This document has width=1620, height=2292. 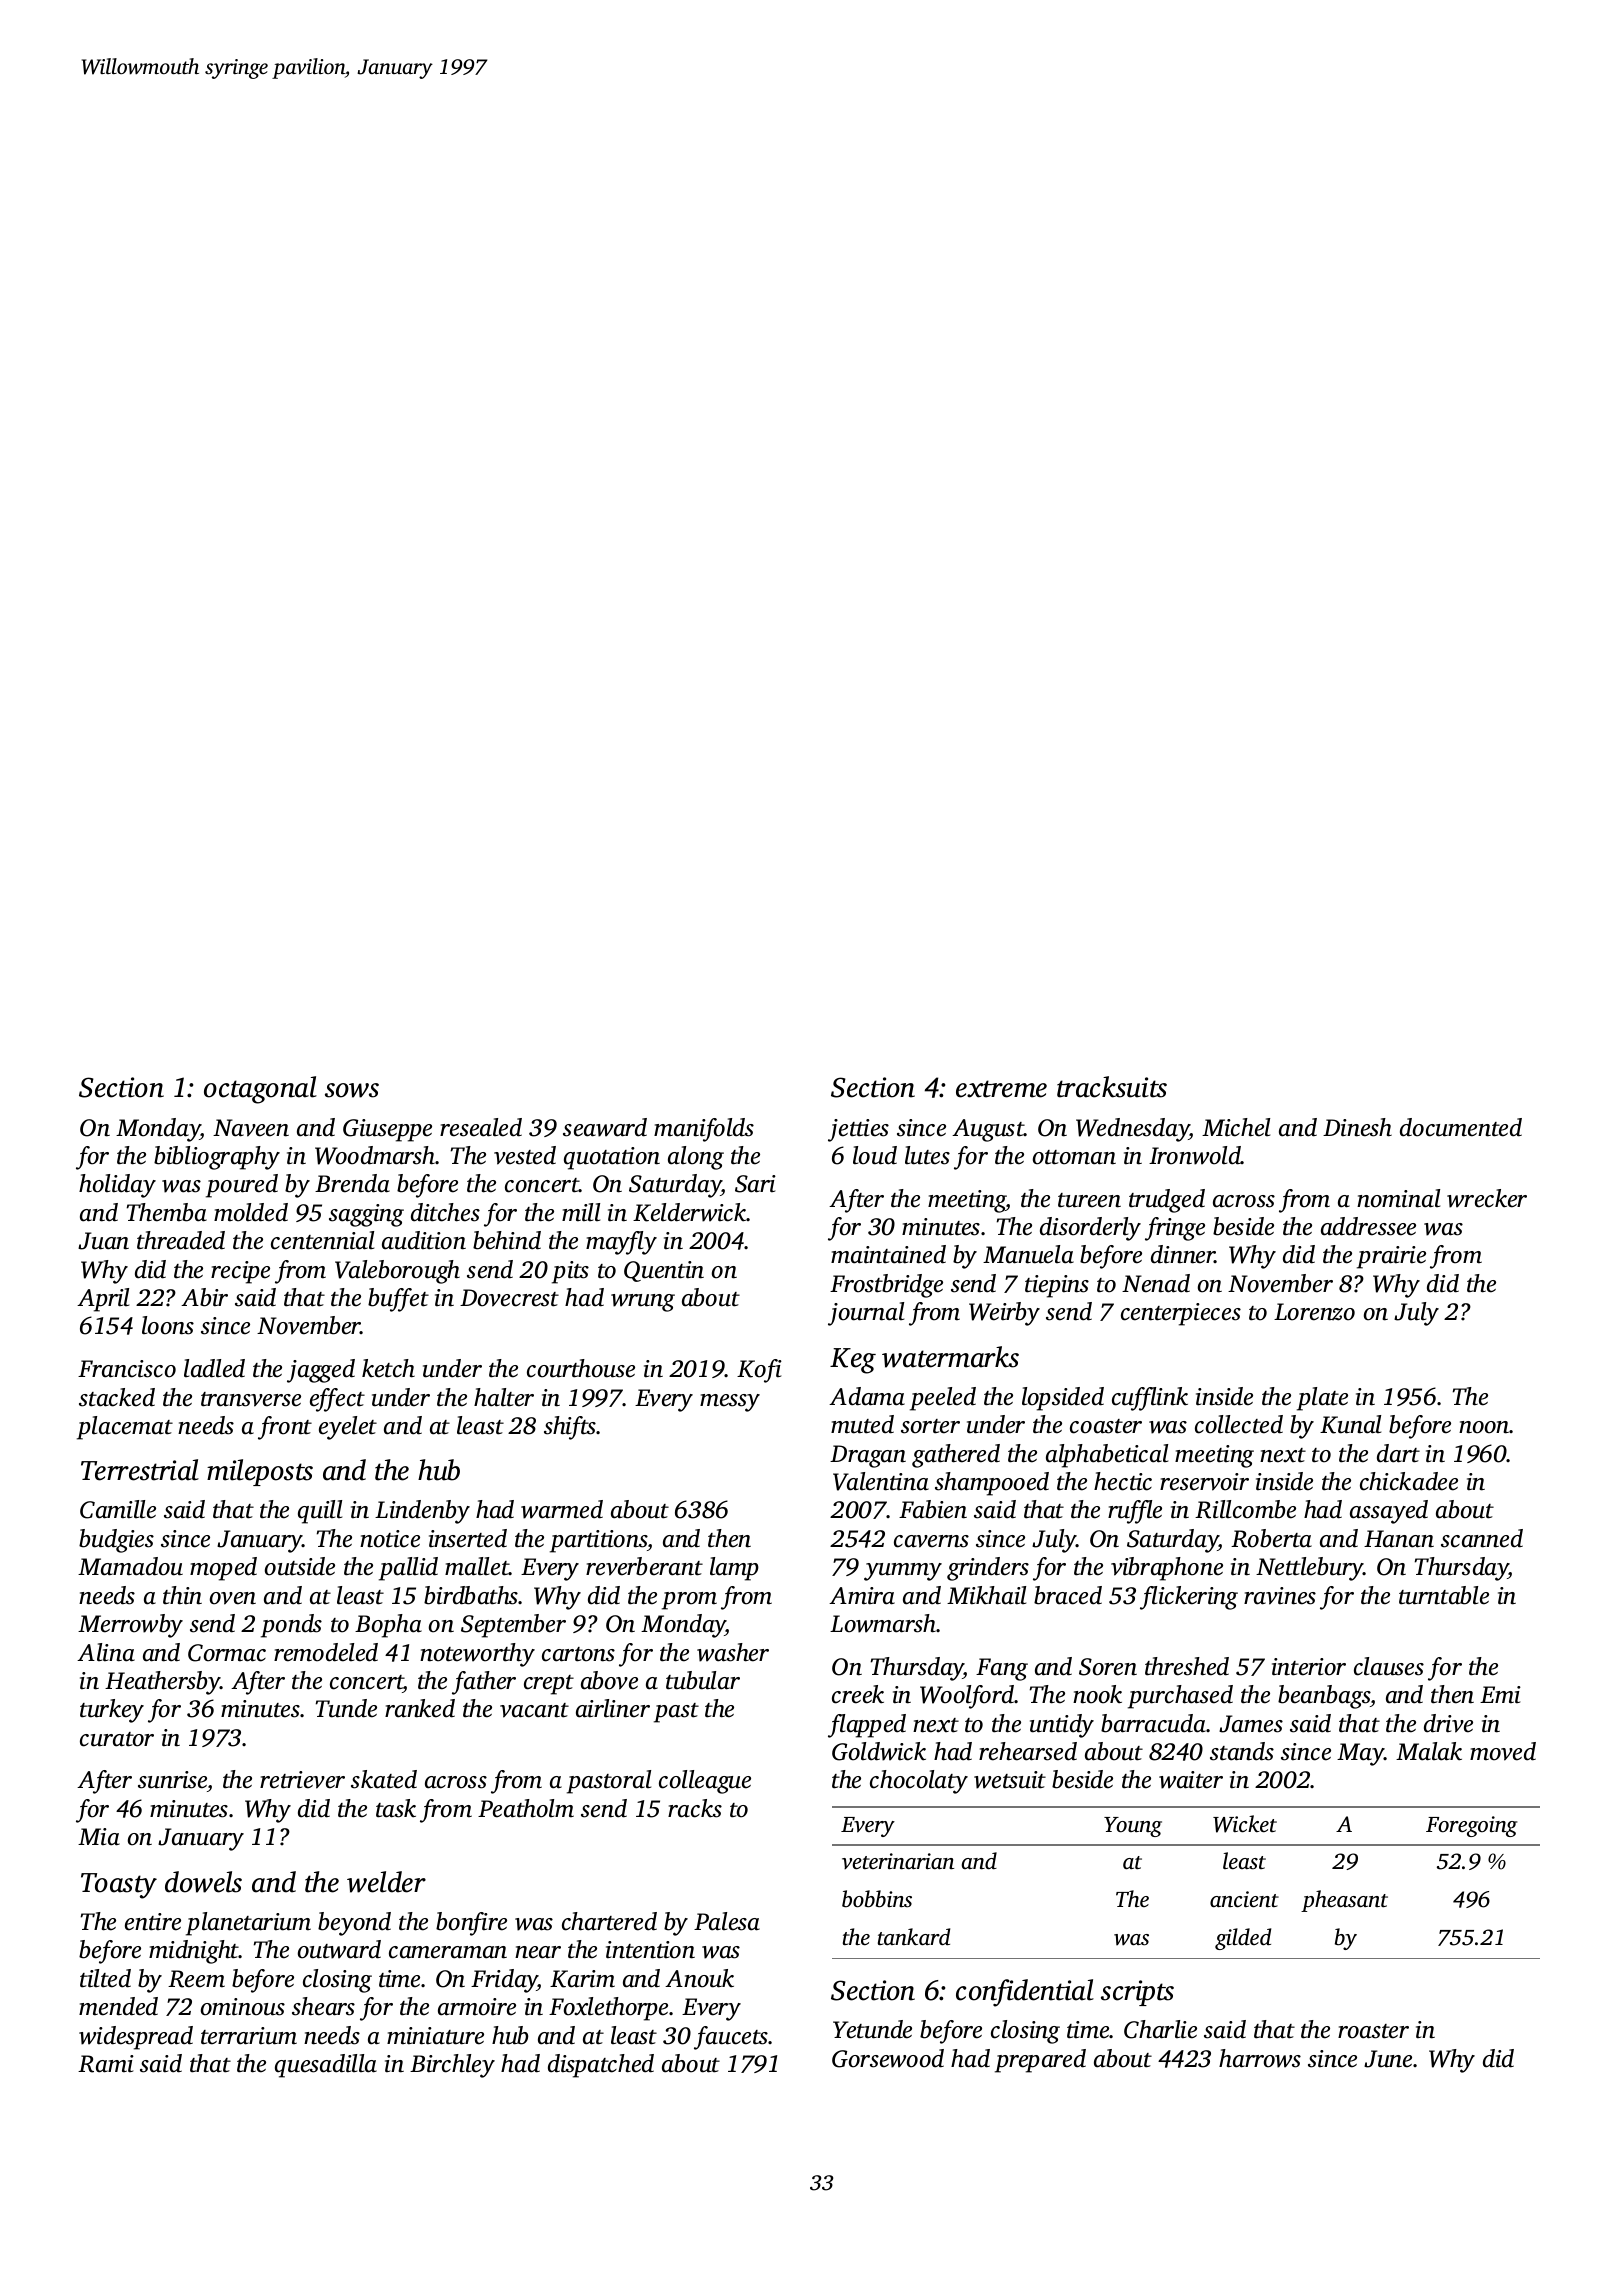 I want to click on chickadee, so click(x=1409, y=1481).
